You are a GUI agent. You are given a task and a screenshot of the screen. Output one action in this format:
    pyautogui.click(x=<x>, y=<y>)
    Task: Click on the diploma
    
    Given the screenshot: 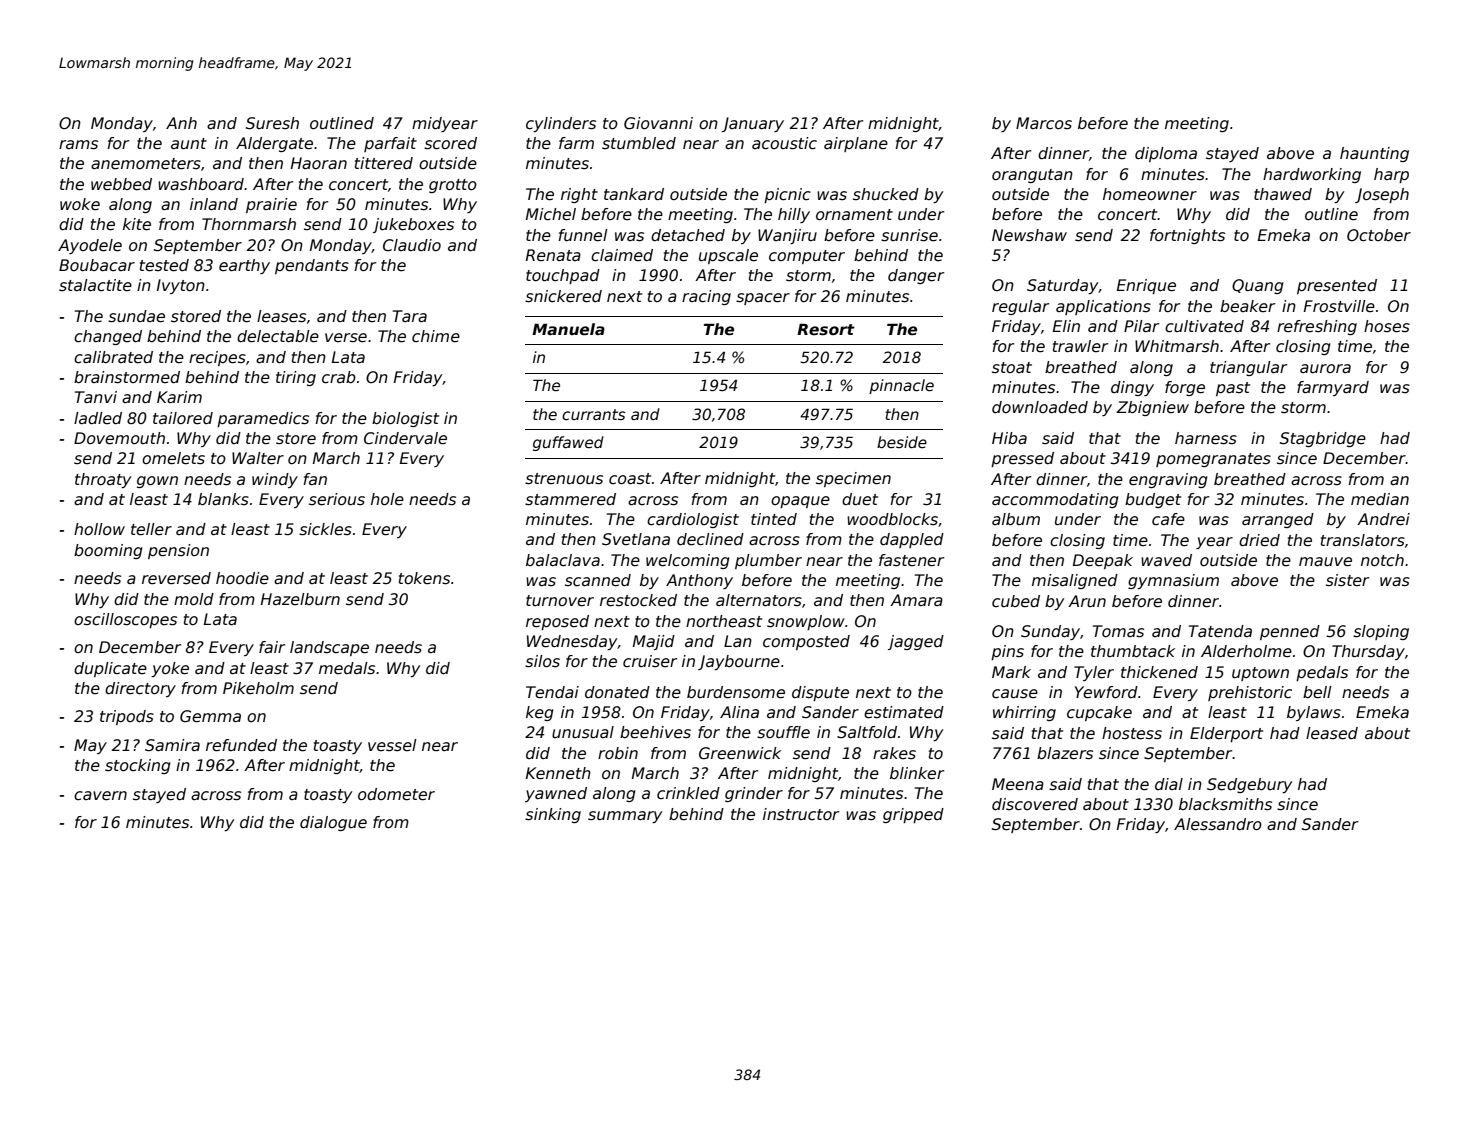 What is the action you would take?
    pyautogui.click(x=1166, y=154)
